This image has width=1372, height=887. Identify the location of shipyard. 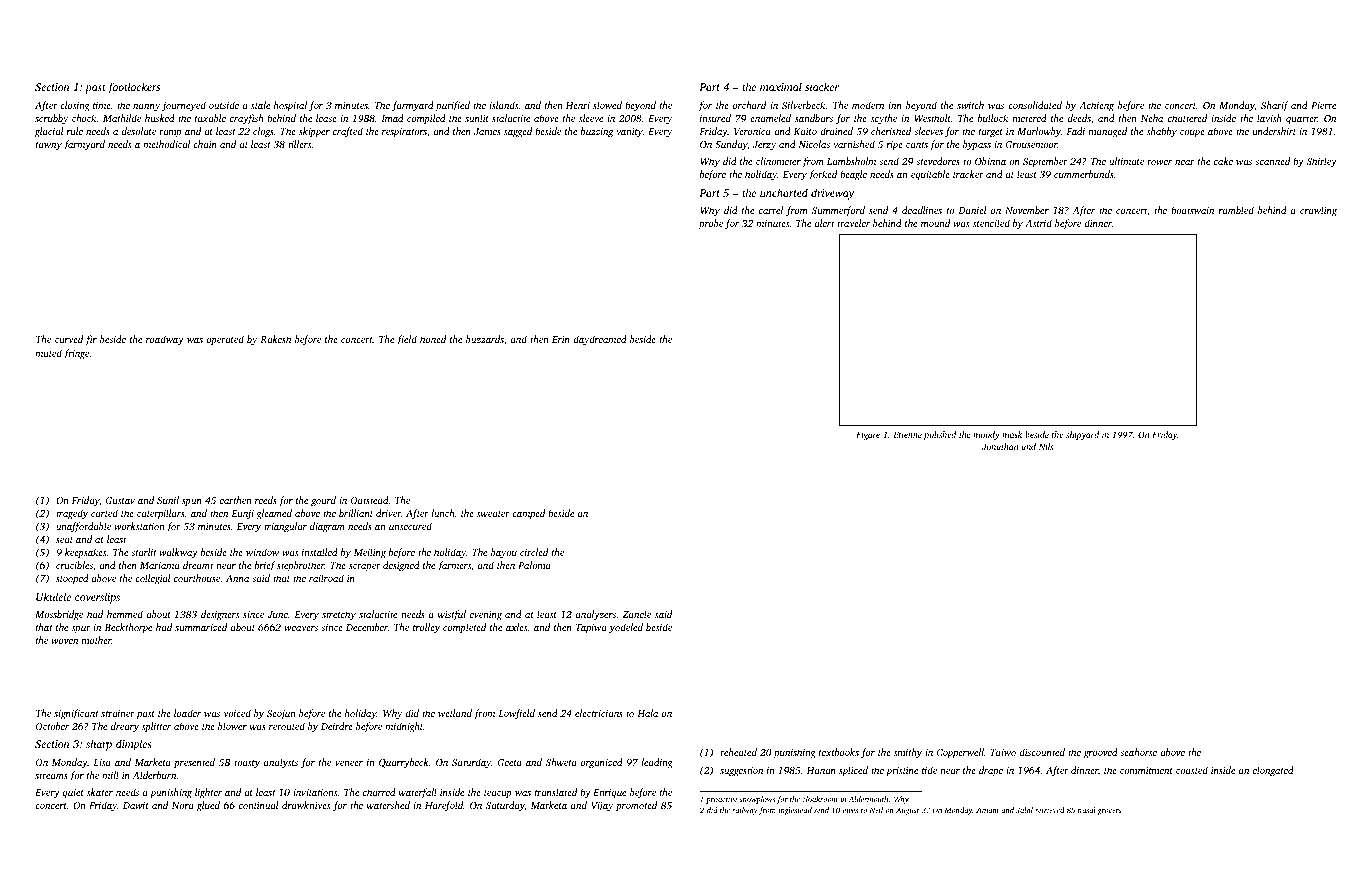
(1082, 435).
